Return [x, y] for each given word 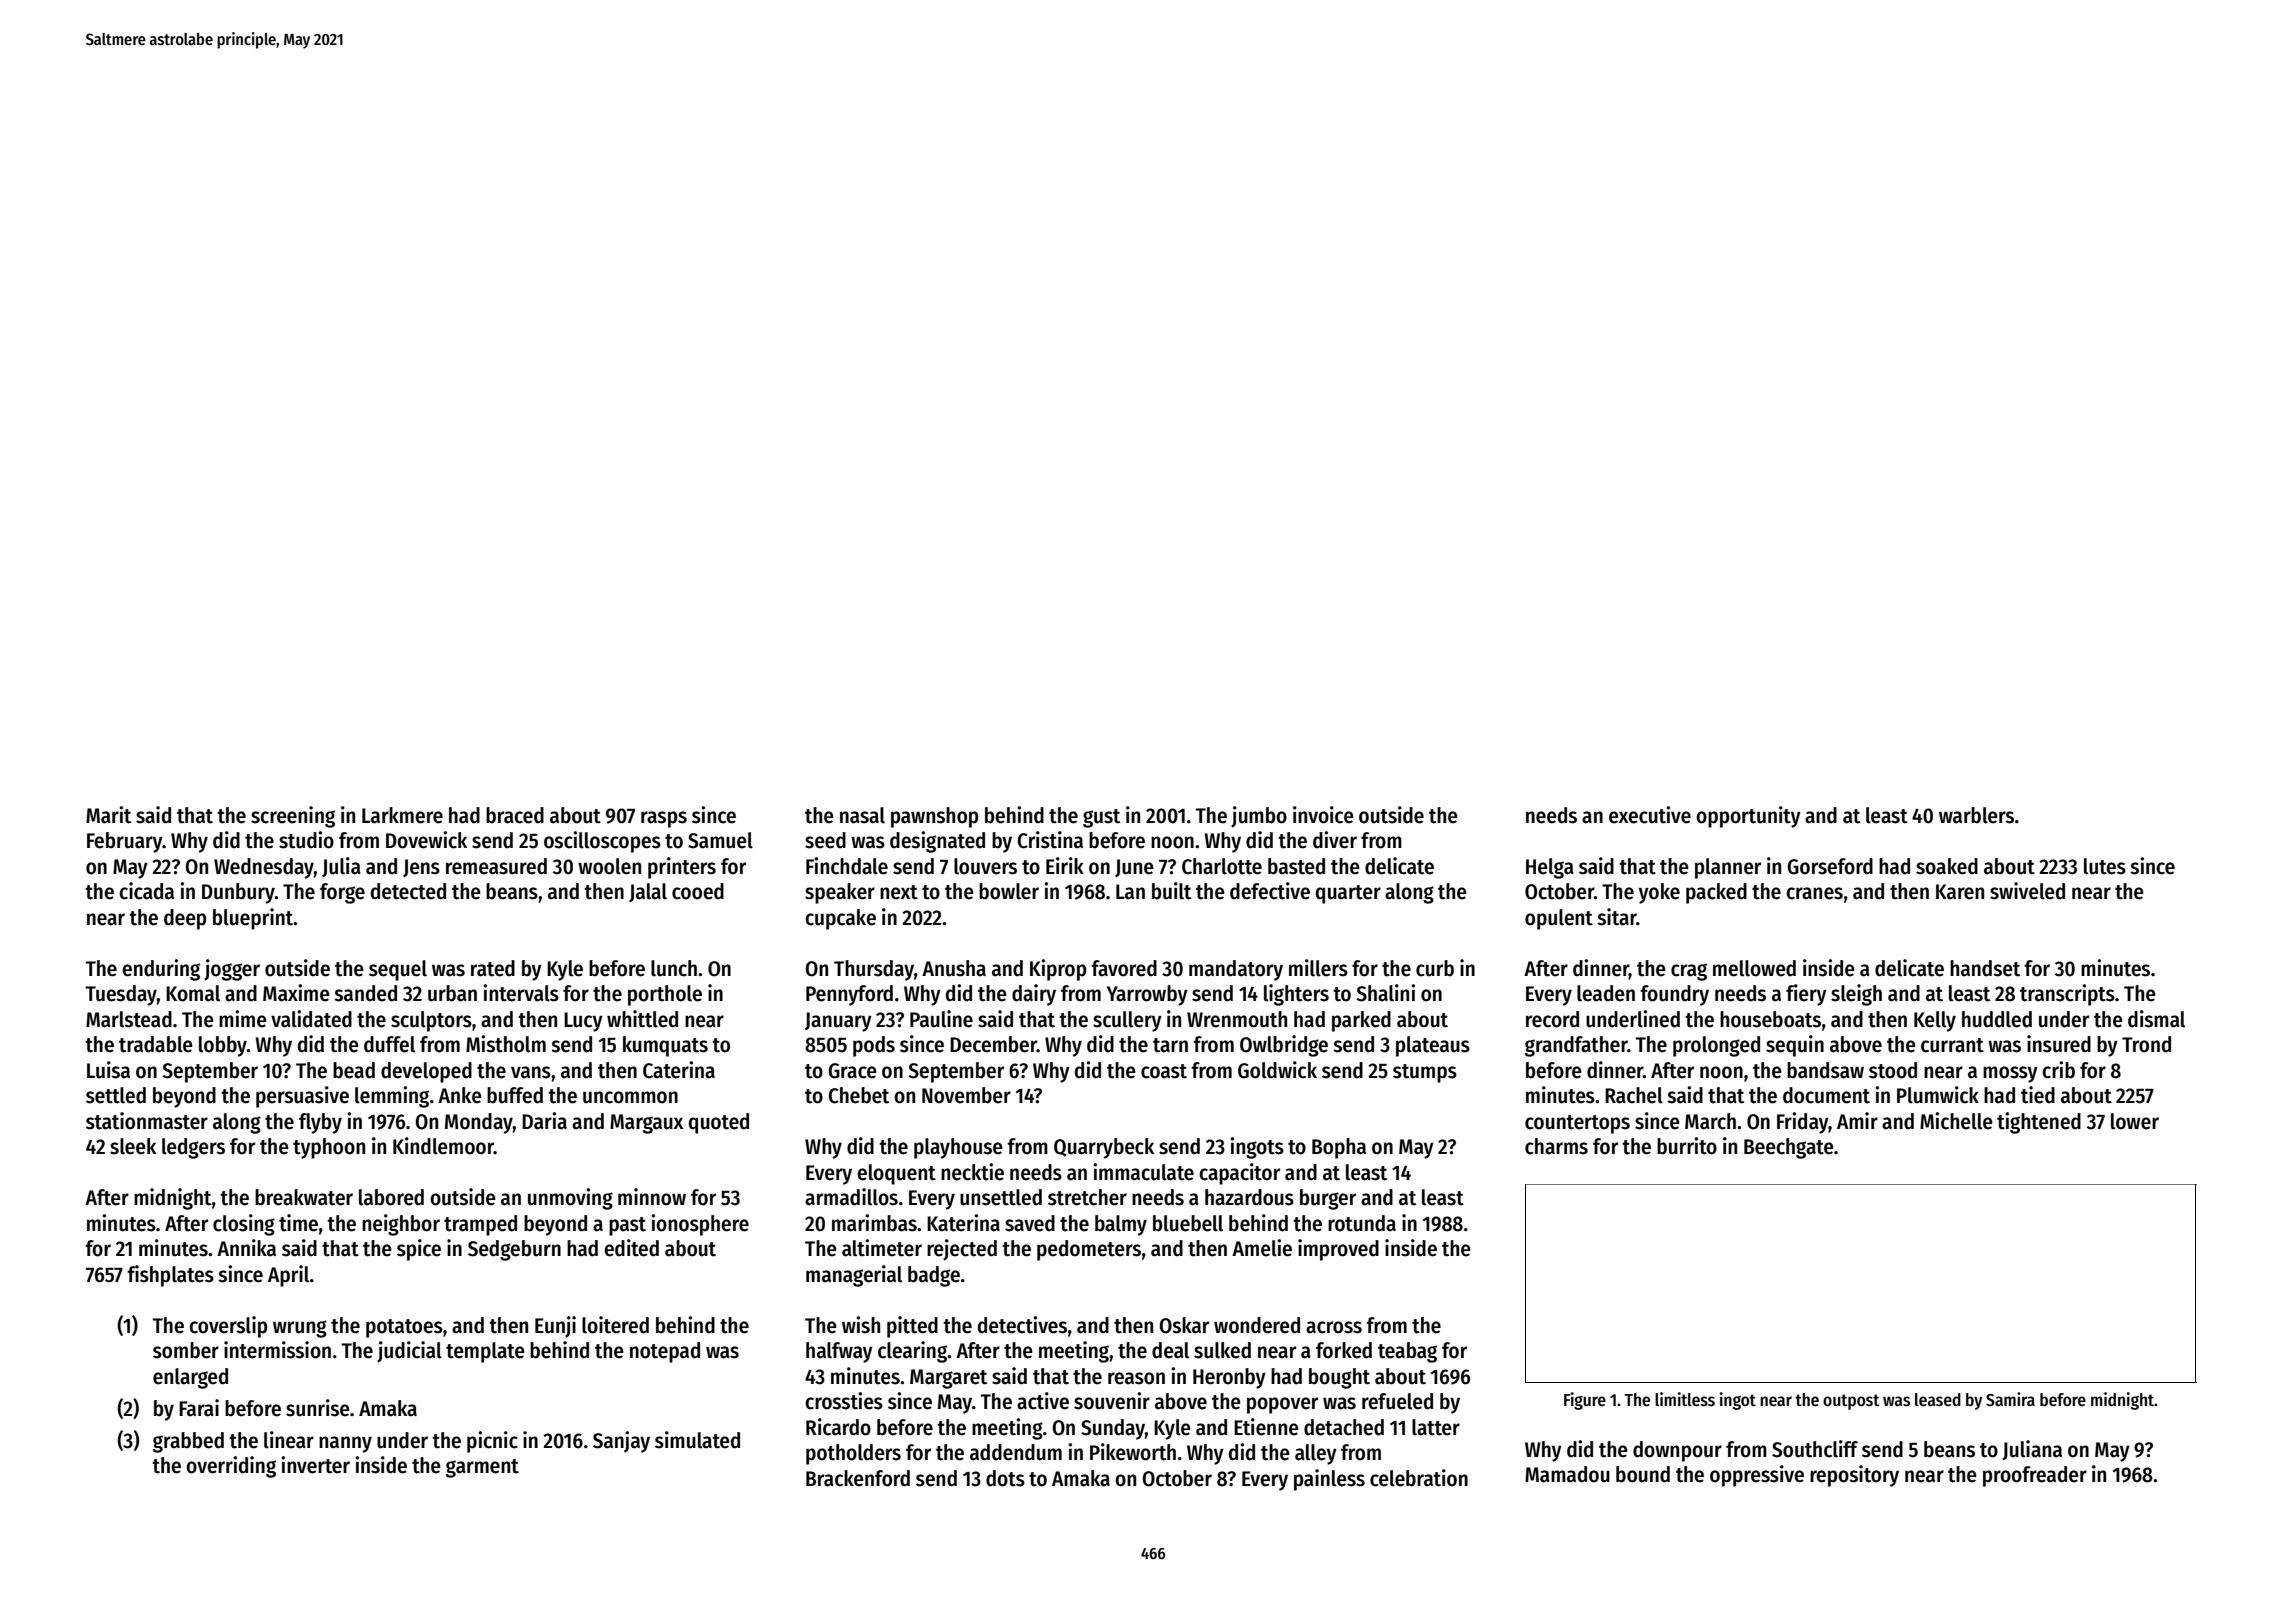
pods [874, 1046]
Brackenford [858, 1478]
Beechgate [1789, 1148]
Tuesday [121, 995]
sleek [133, 1146]
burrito [1687, 1146]
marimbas [874, 1223]
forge [342, 893]
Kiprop [1058, 970]
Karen [1960, 892]
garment [482, 1468]
